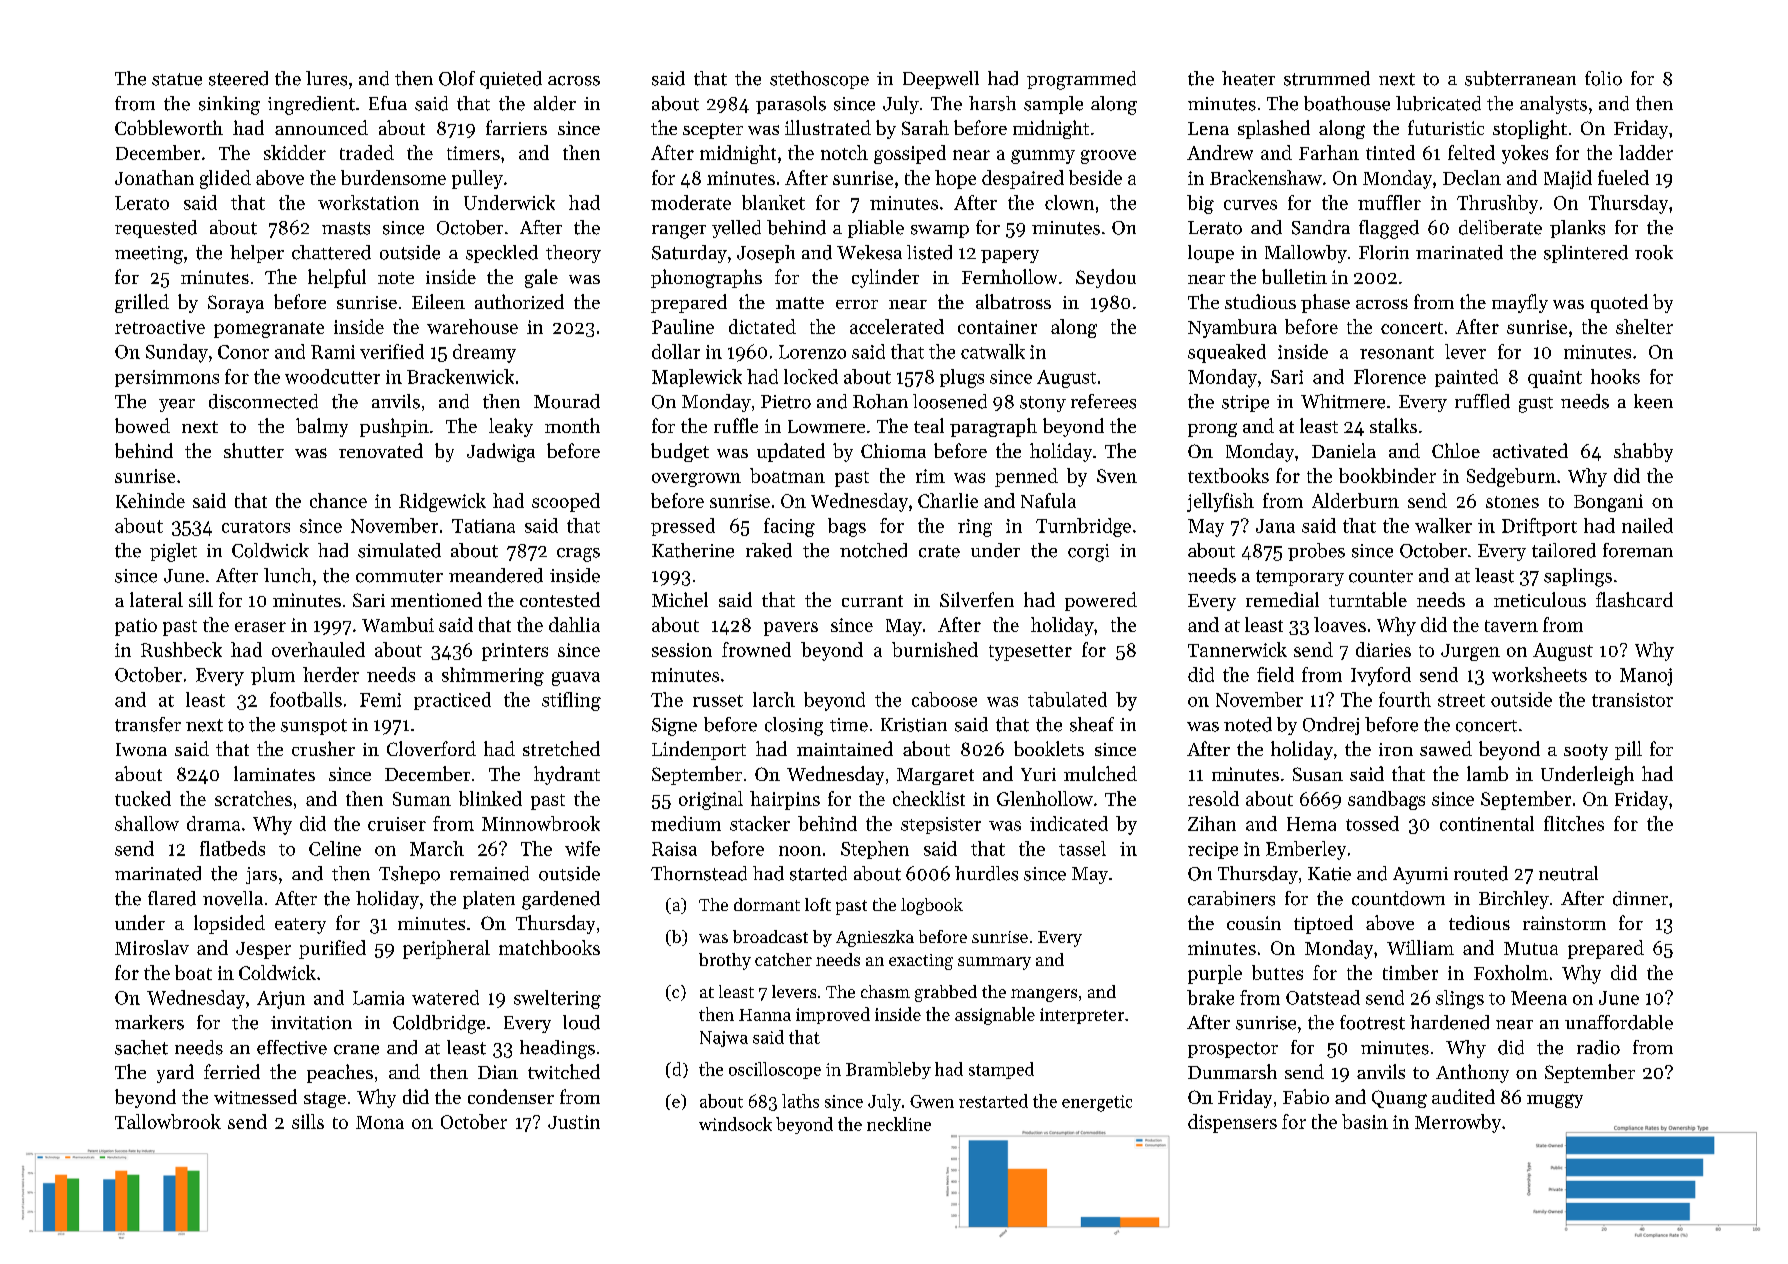  What do you see at coordinates (225, 179) in the page?
I see `glided` at bounding box center [225, 179].
